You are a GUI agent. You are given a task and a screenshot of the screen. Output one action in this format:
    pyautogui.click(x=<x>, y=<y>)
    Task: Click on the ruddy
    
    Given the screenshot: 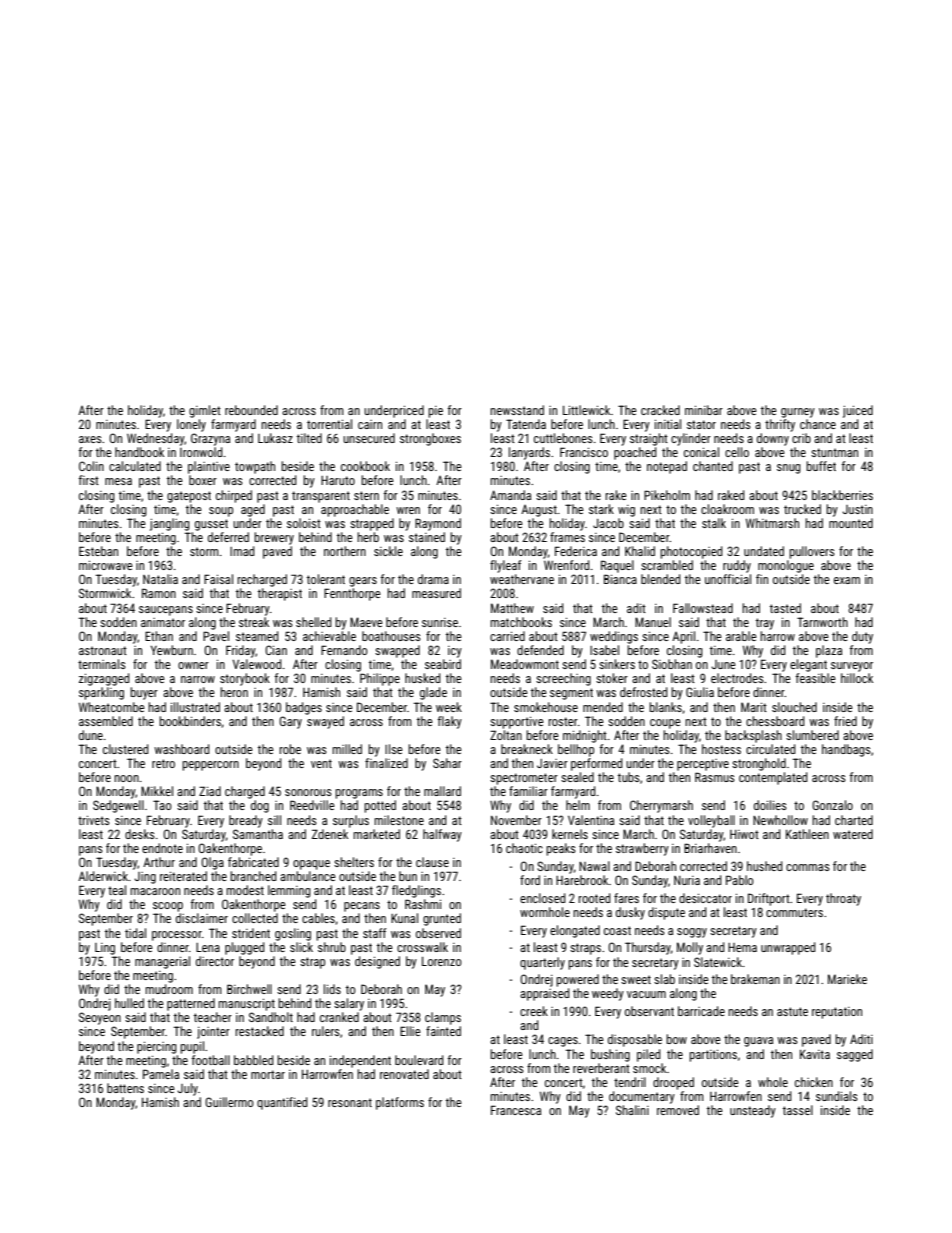 What is the action you would take?
    pyautogui.click(x=737, y=566)
